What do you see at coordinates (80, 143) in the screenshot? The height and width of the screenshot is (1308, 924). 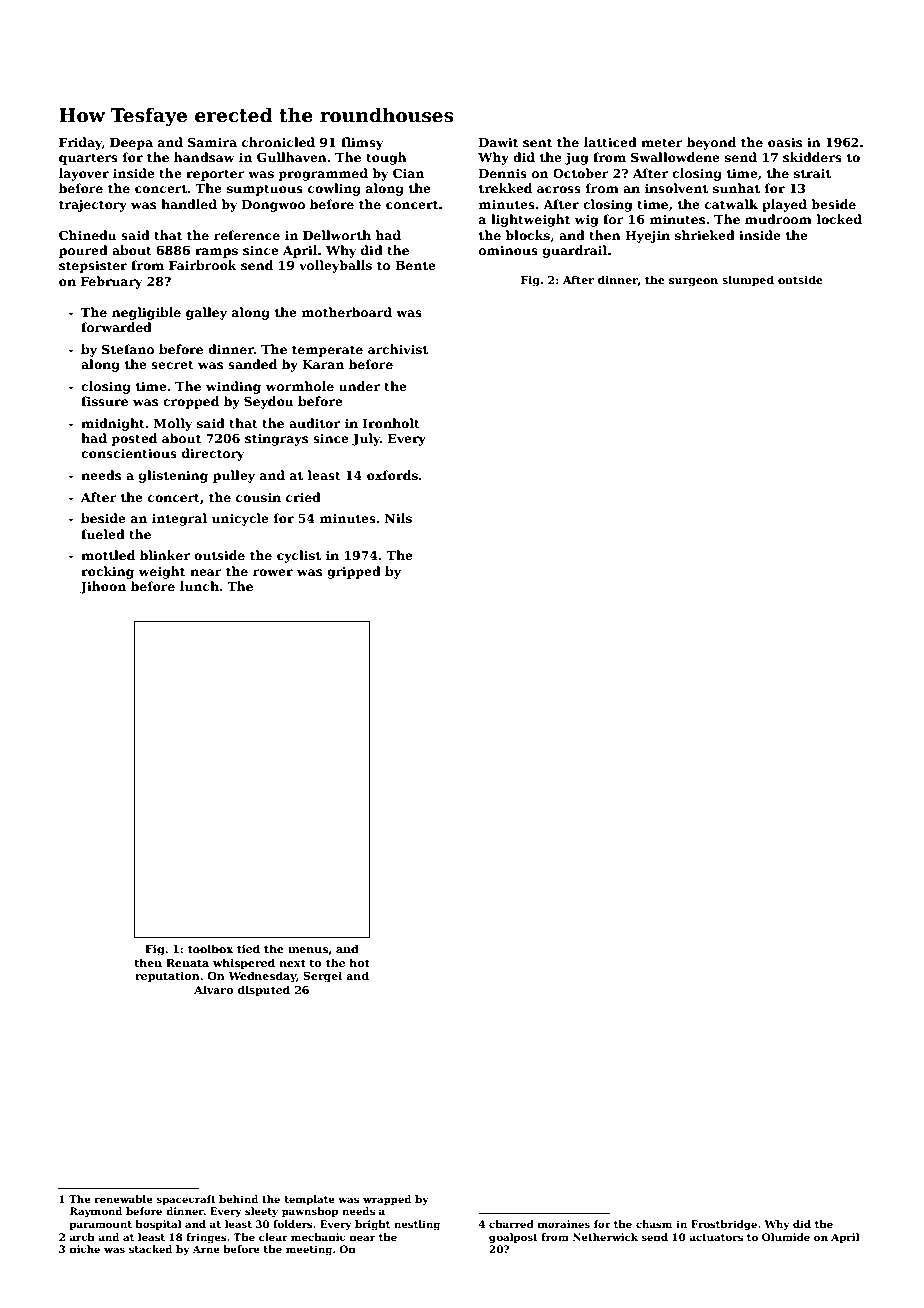 I see `Friday` at bounding box center [80, 143].
